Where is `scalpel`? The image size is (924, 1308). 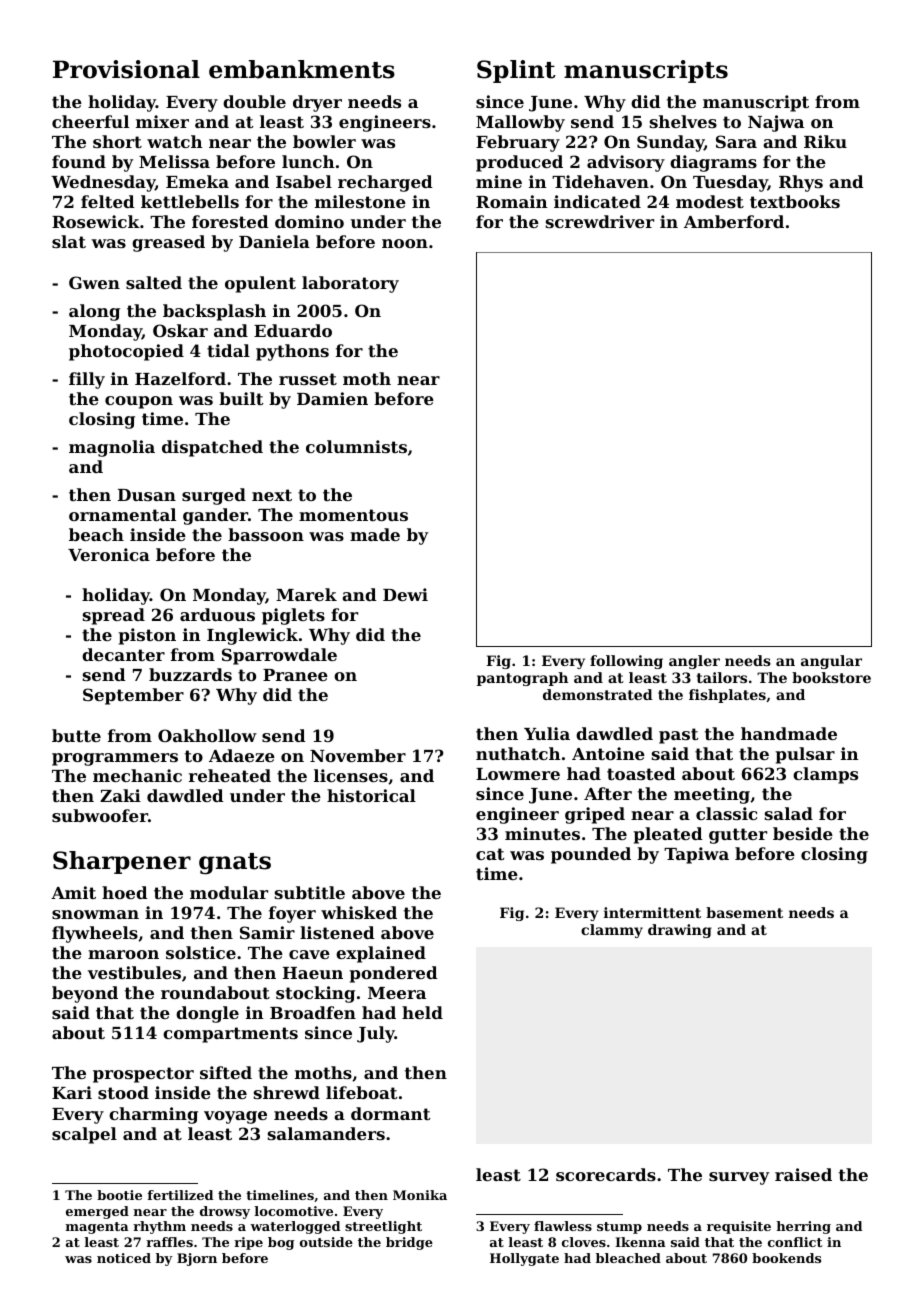
scalpel is located at coordinates (84, 1135).
